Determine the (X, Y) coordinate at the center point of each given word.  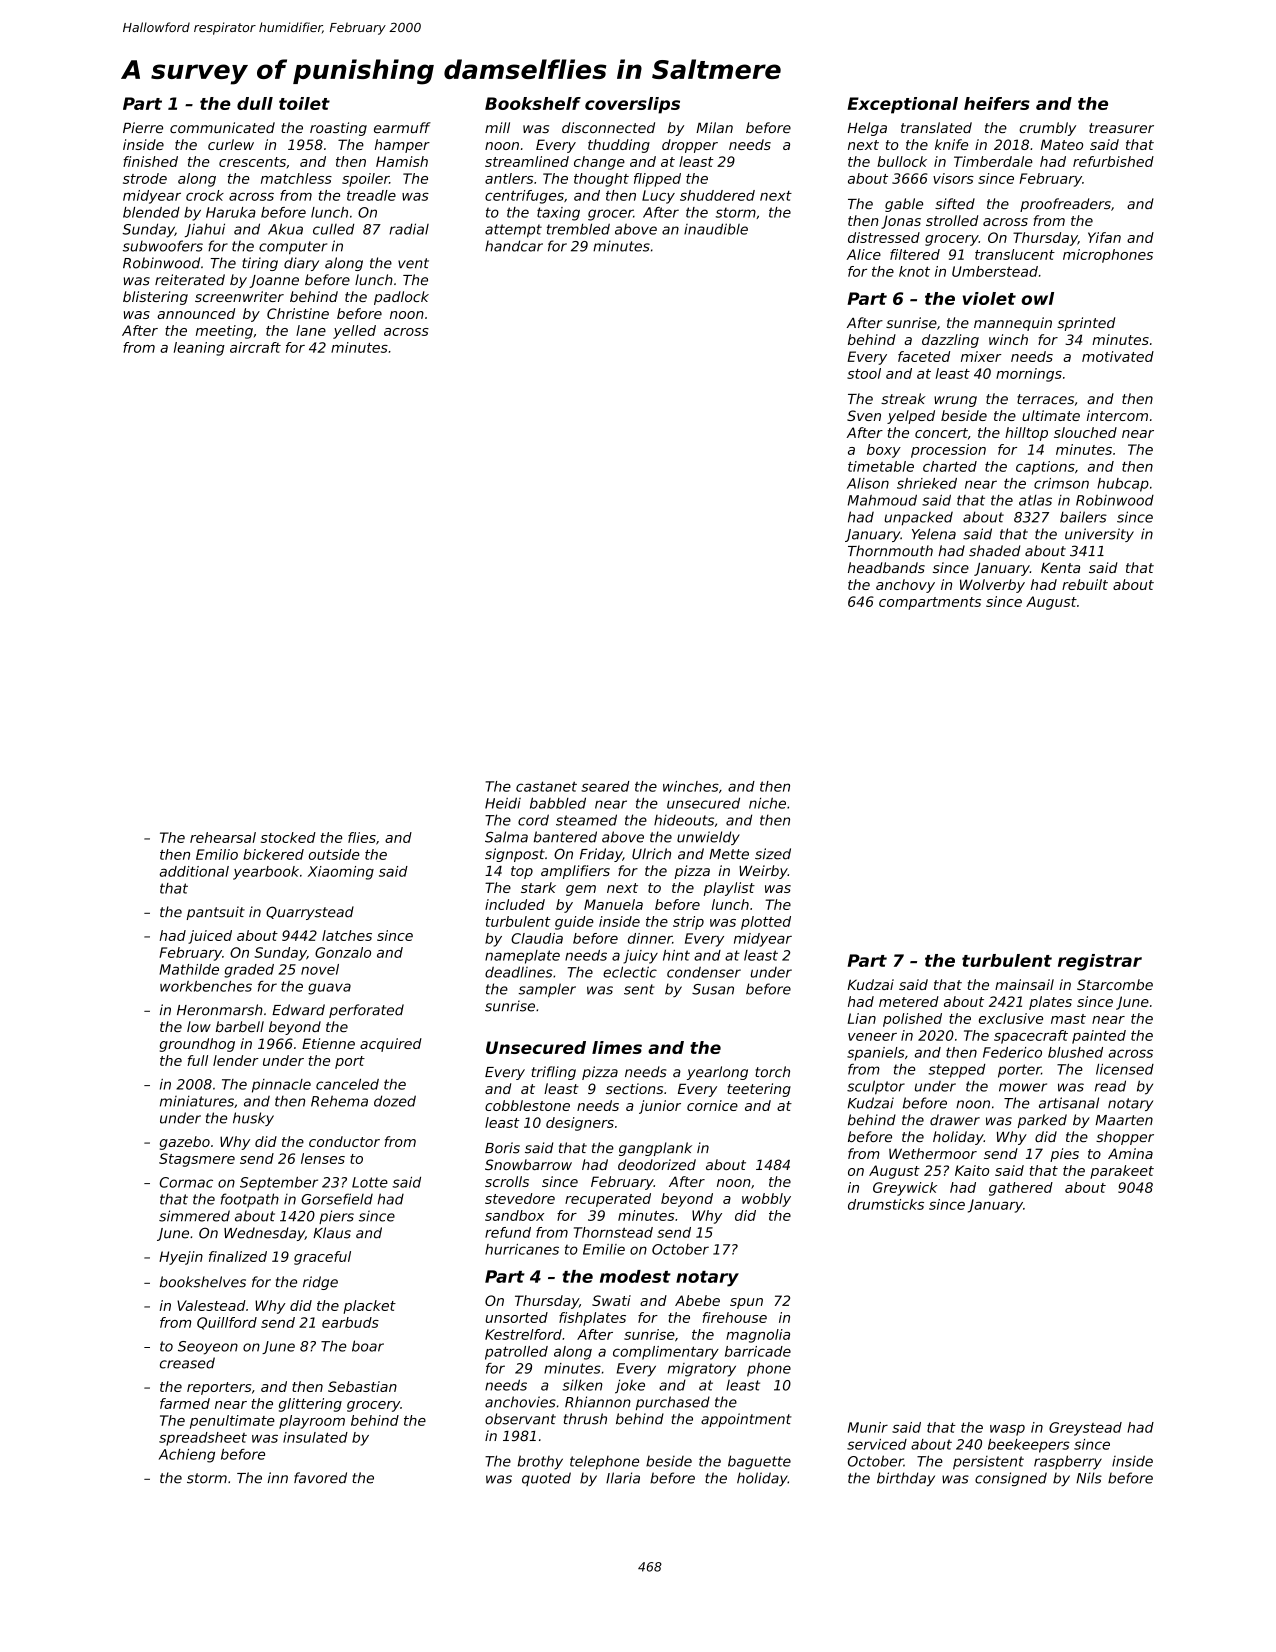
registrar (1100, 962)
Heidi (503, 803)
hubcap (1123, 485)
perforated (366, 1011)
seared (605, 786)
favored (320, 1478)
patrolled (516, 1353)
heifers (997, 103)
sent (639, 989)
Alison (868, 483)
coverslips (632, 105)
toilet (304, 103)
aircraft (255, 347)
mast (1068, 1019)
